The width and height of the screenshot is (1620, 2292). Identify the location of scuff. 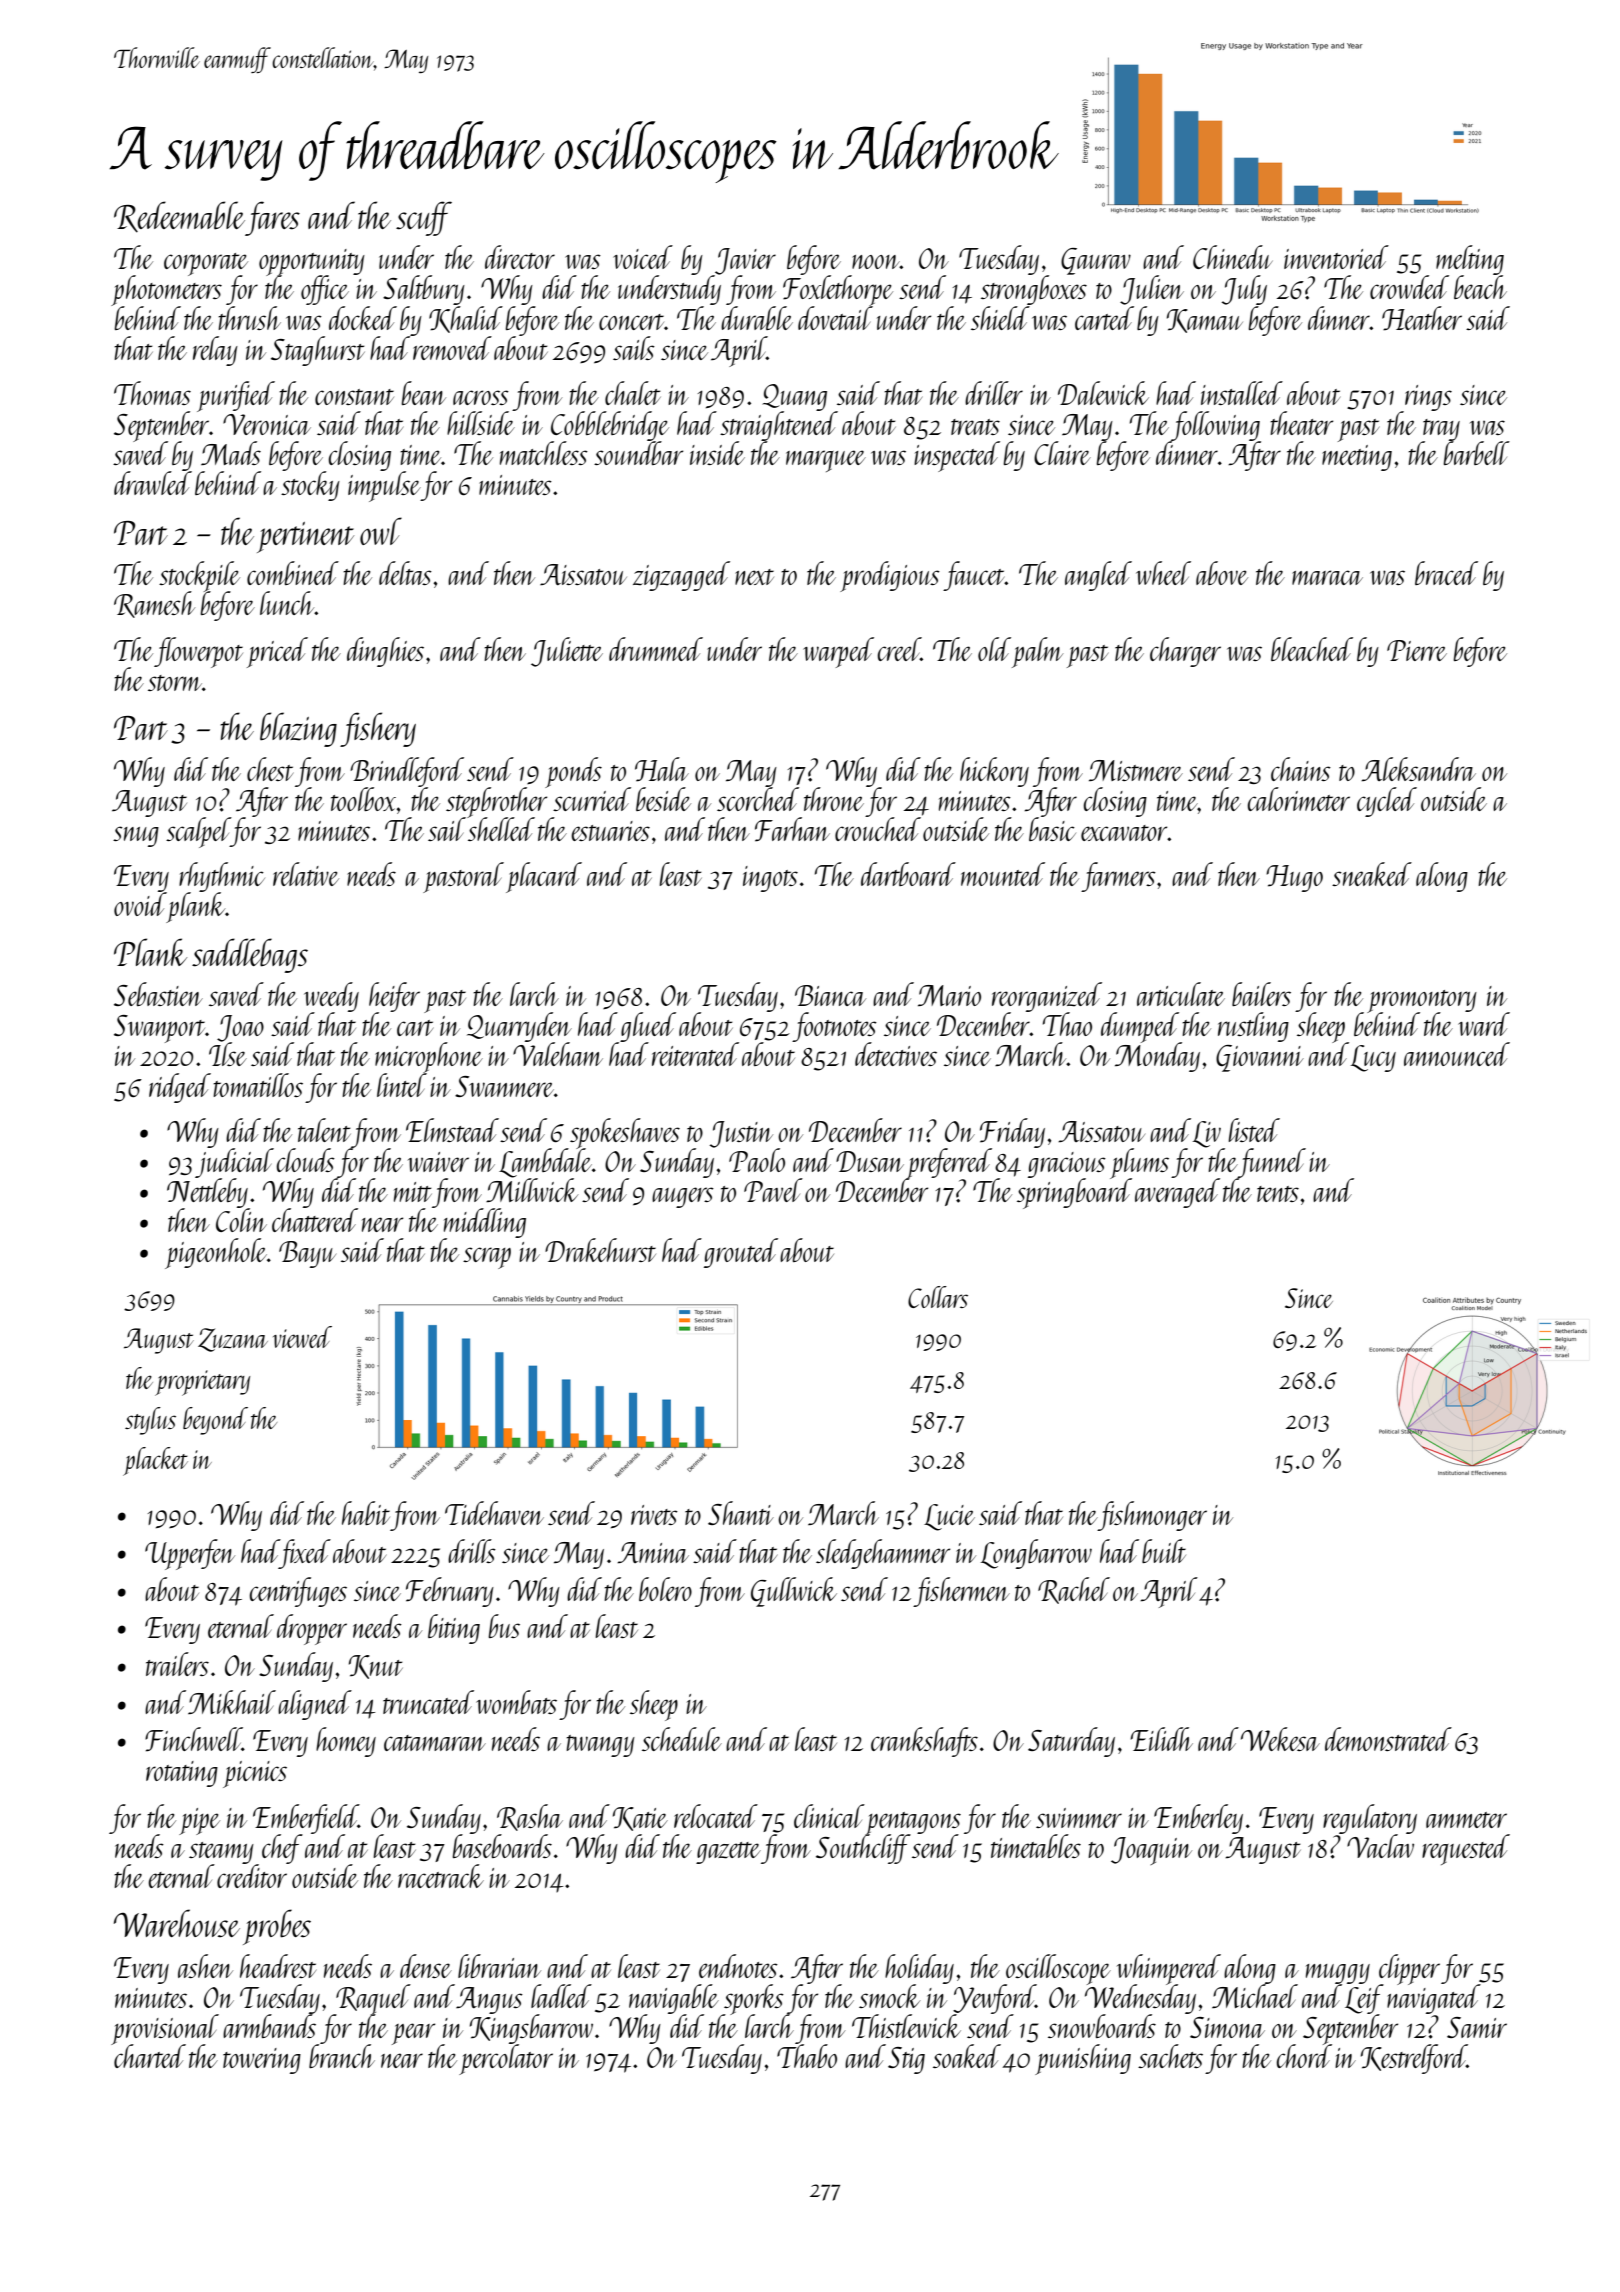
(424, 218).
